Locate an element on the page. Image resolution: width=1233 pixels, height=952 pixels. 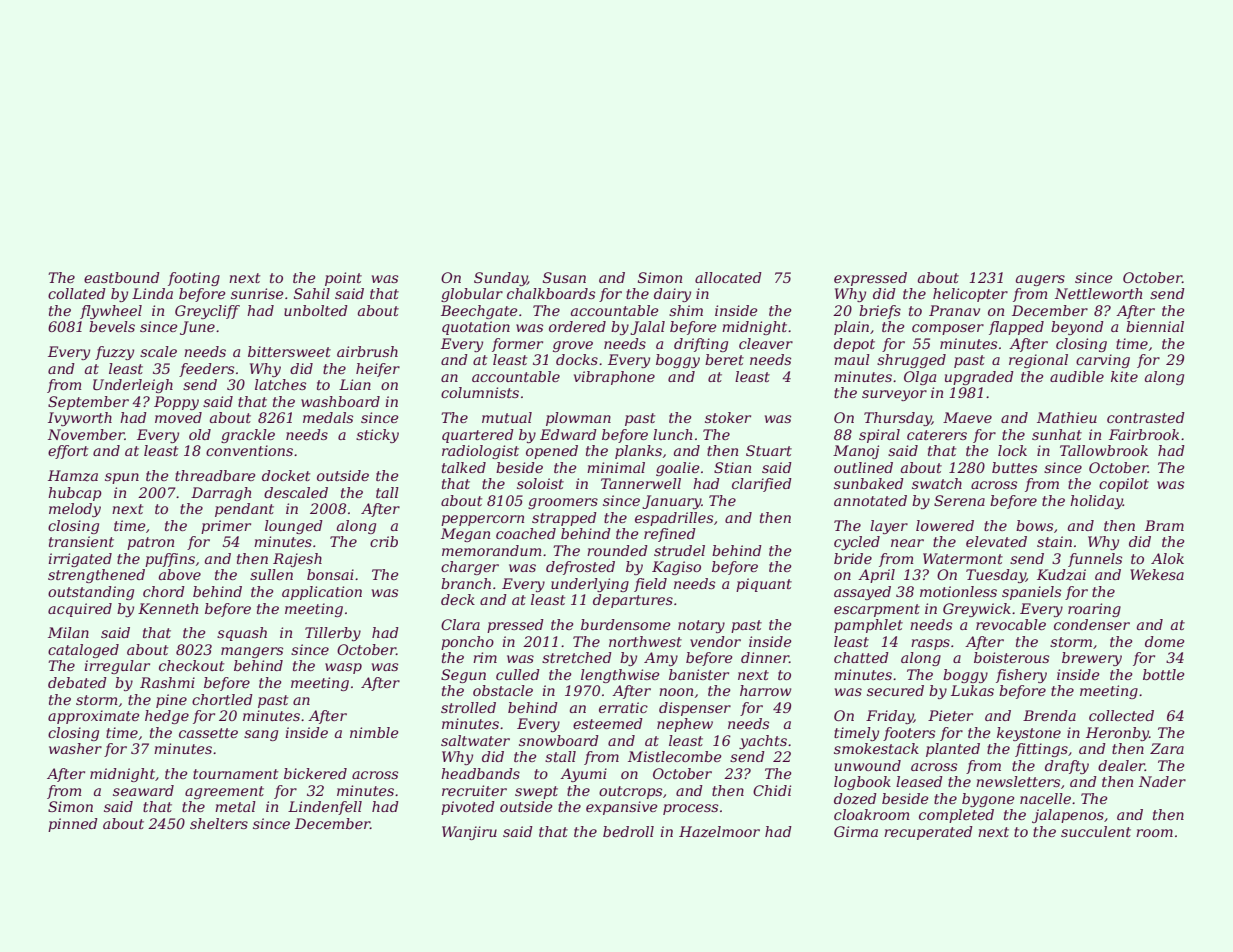
irrigated is located at coordinates (80, 560).
